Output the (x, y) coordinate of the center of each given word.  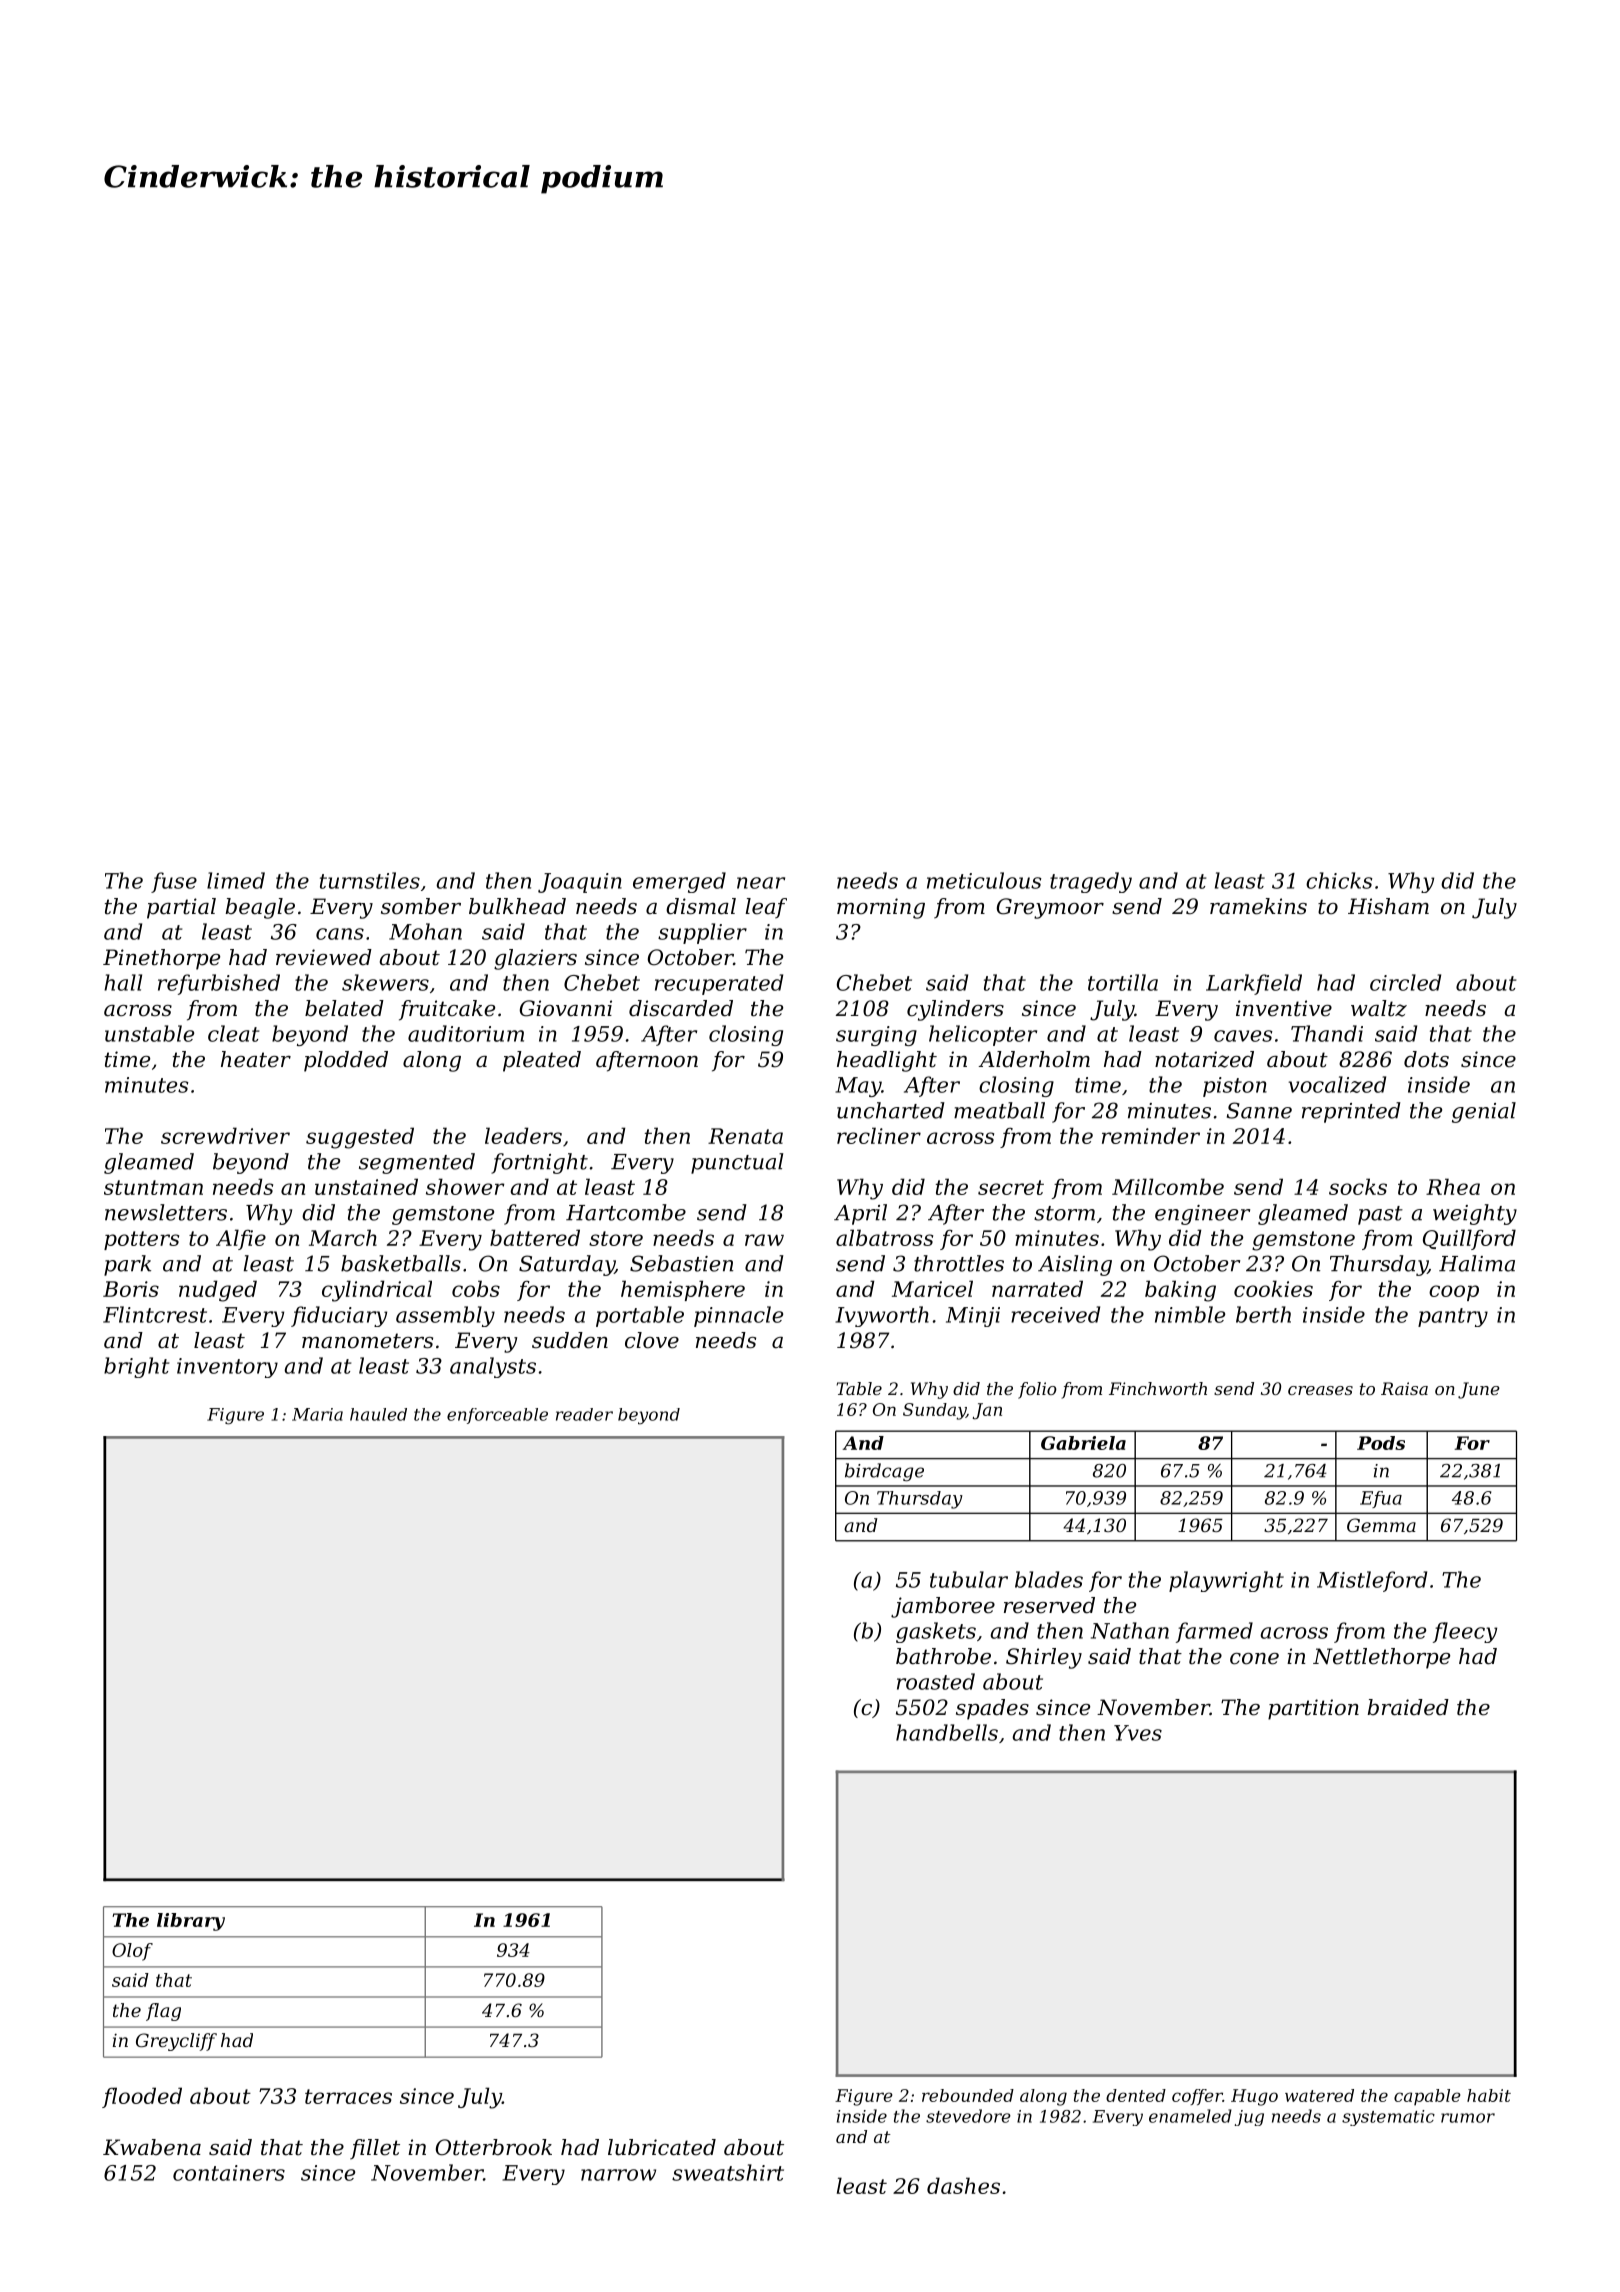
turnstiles (370, 880)
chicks (1339, 880)
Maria (317, 1414)
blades (1049, 1579)
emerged (679, 882)
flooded (142, 2097)
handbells (947, 1732)
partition (1313, 1709)
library (191, 1922)
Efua (1381, 1499)
